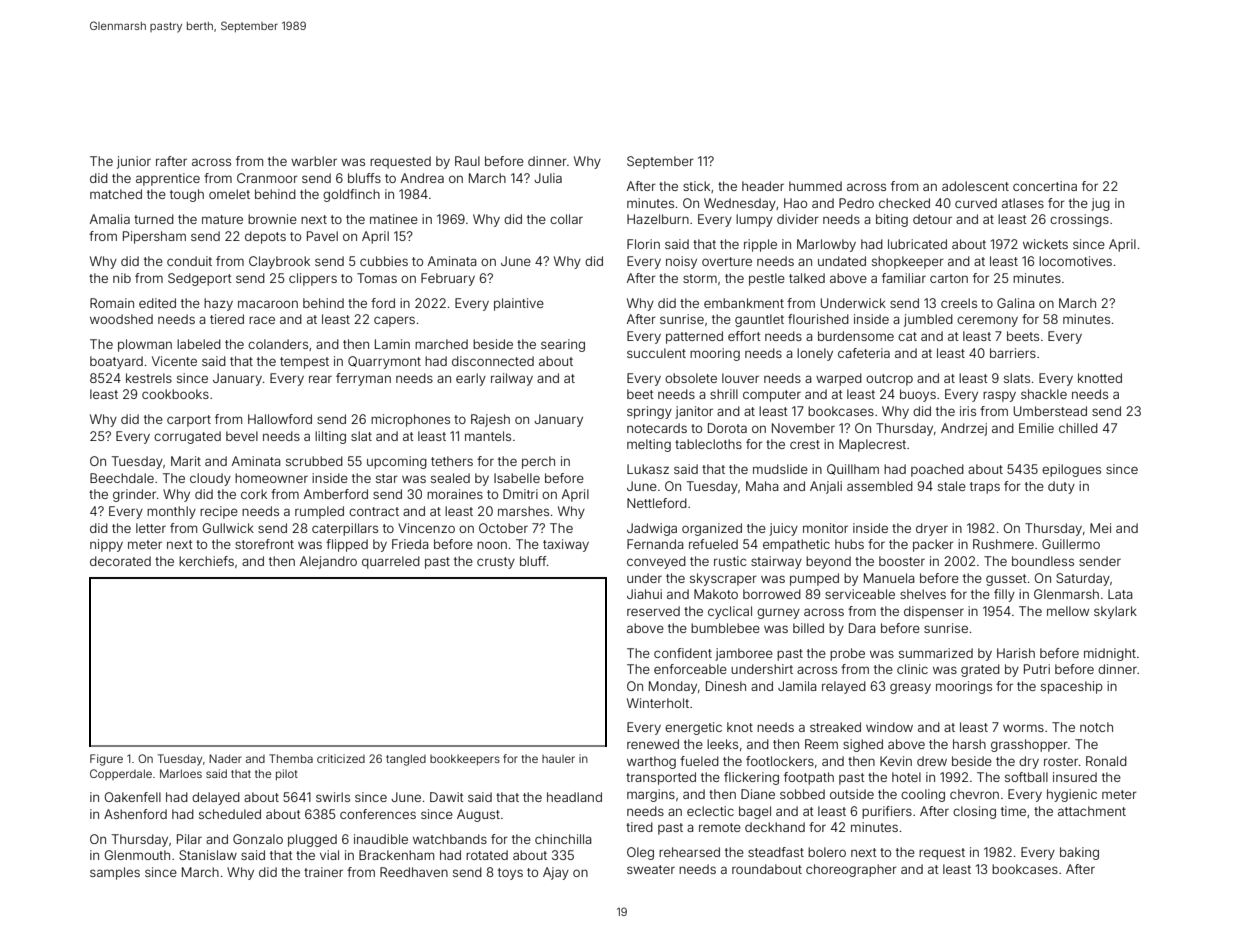 The image size is (1233, 952). What do you see at coordinates (772, 396) in the document?
I see `computer` at bounding box center [772, 396].
